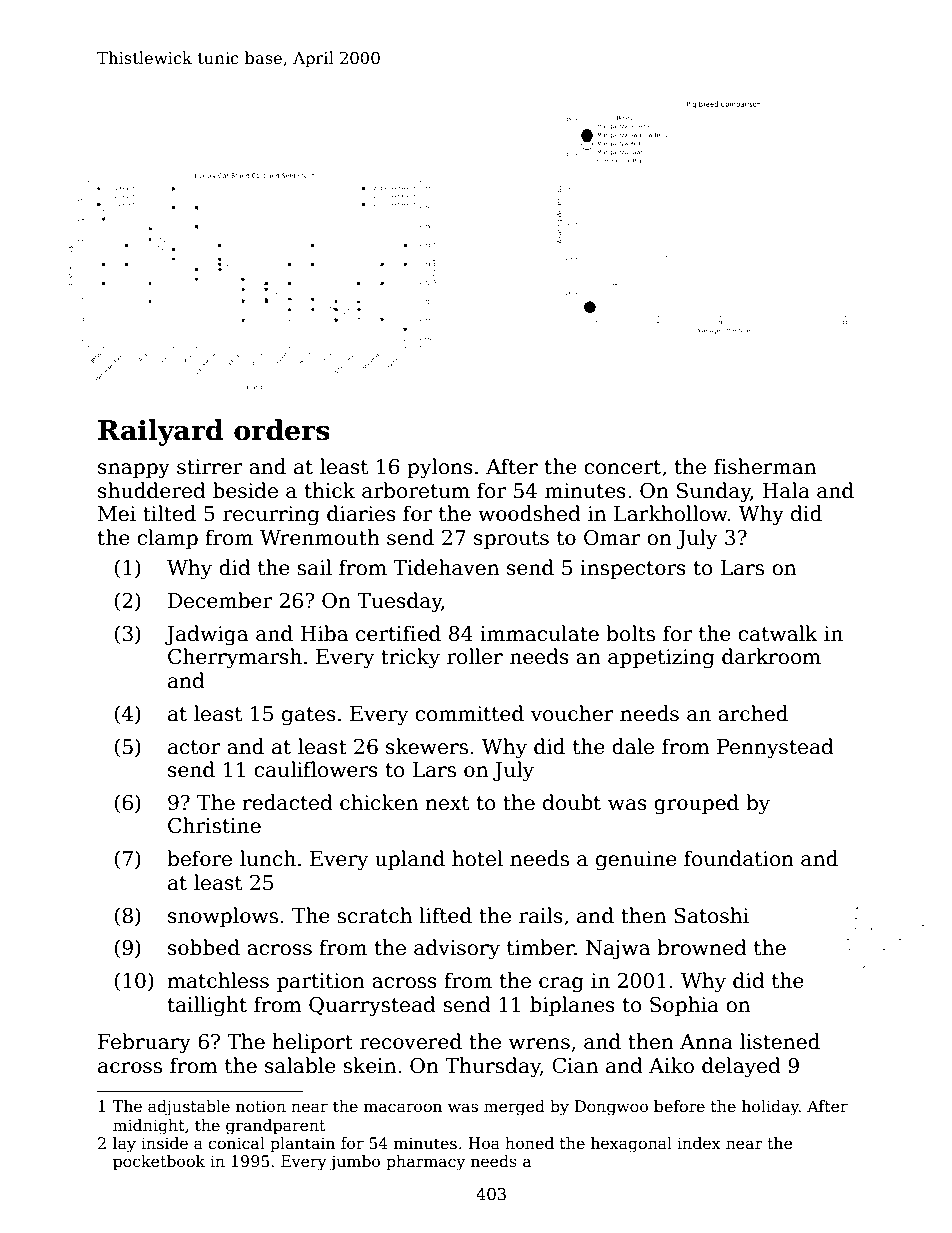 The height and width of the page is (1233, 952). Describe the element at coordinates (661, 659) in the page. I see `appetizing` at that location.
